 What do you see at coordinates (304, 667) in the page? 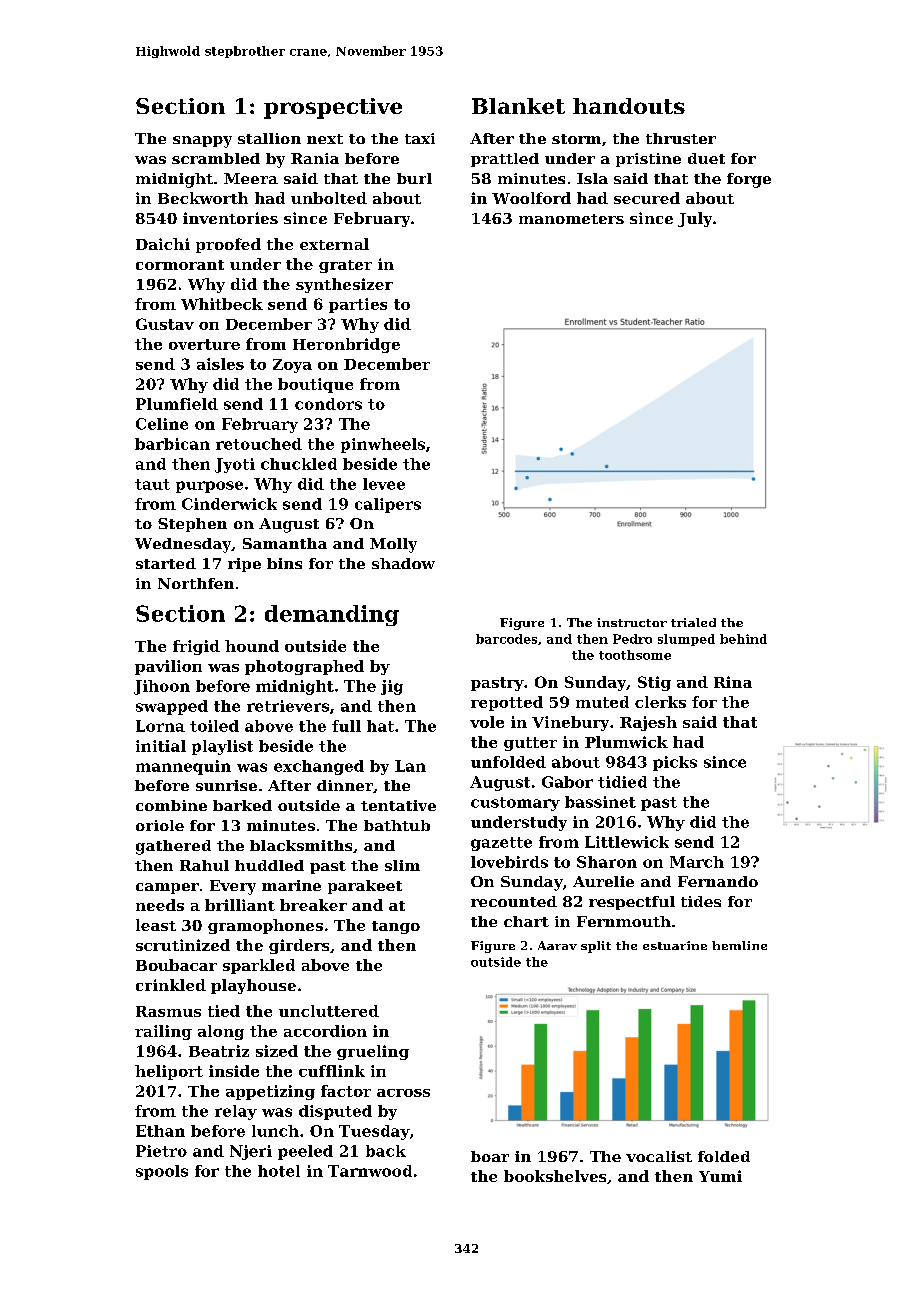
I see `photographed` at bounding box center [304, 667].
